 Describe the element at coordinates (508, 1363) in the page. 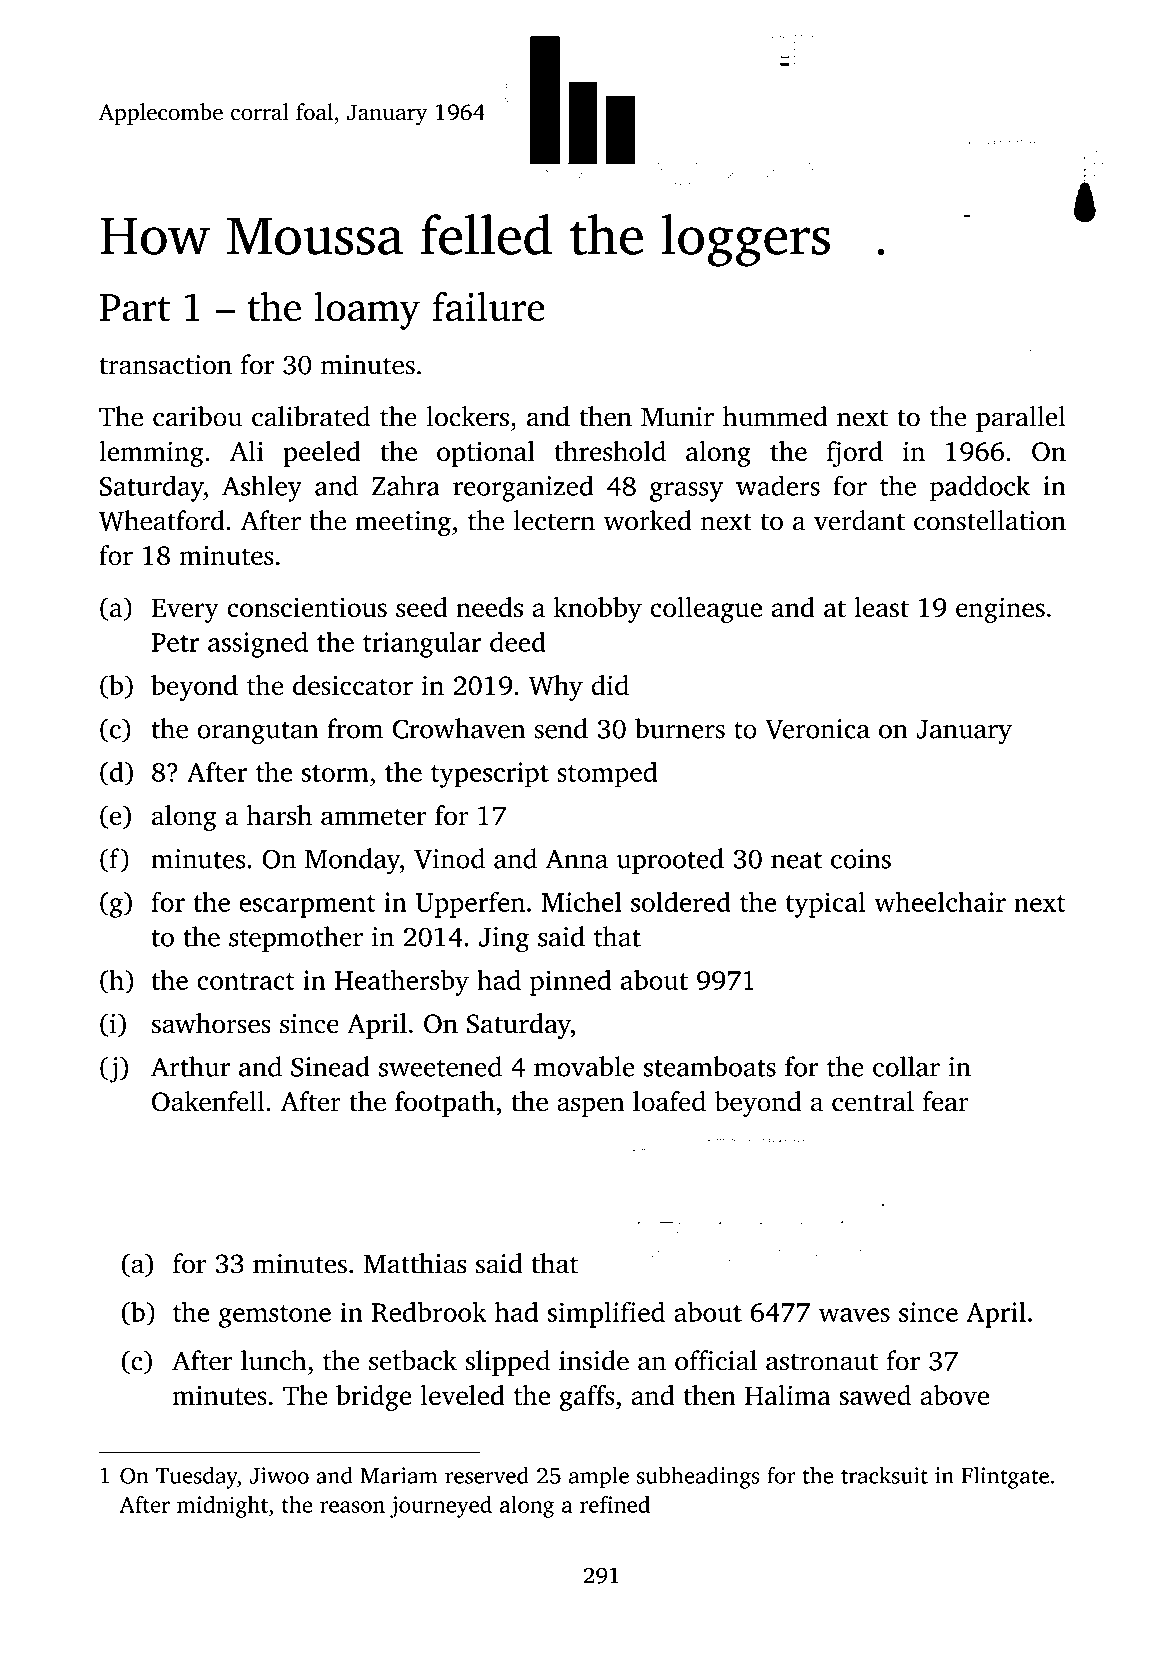

I see `slipped` at that location.
